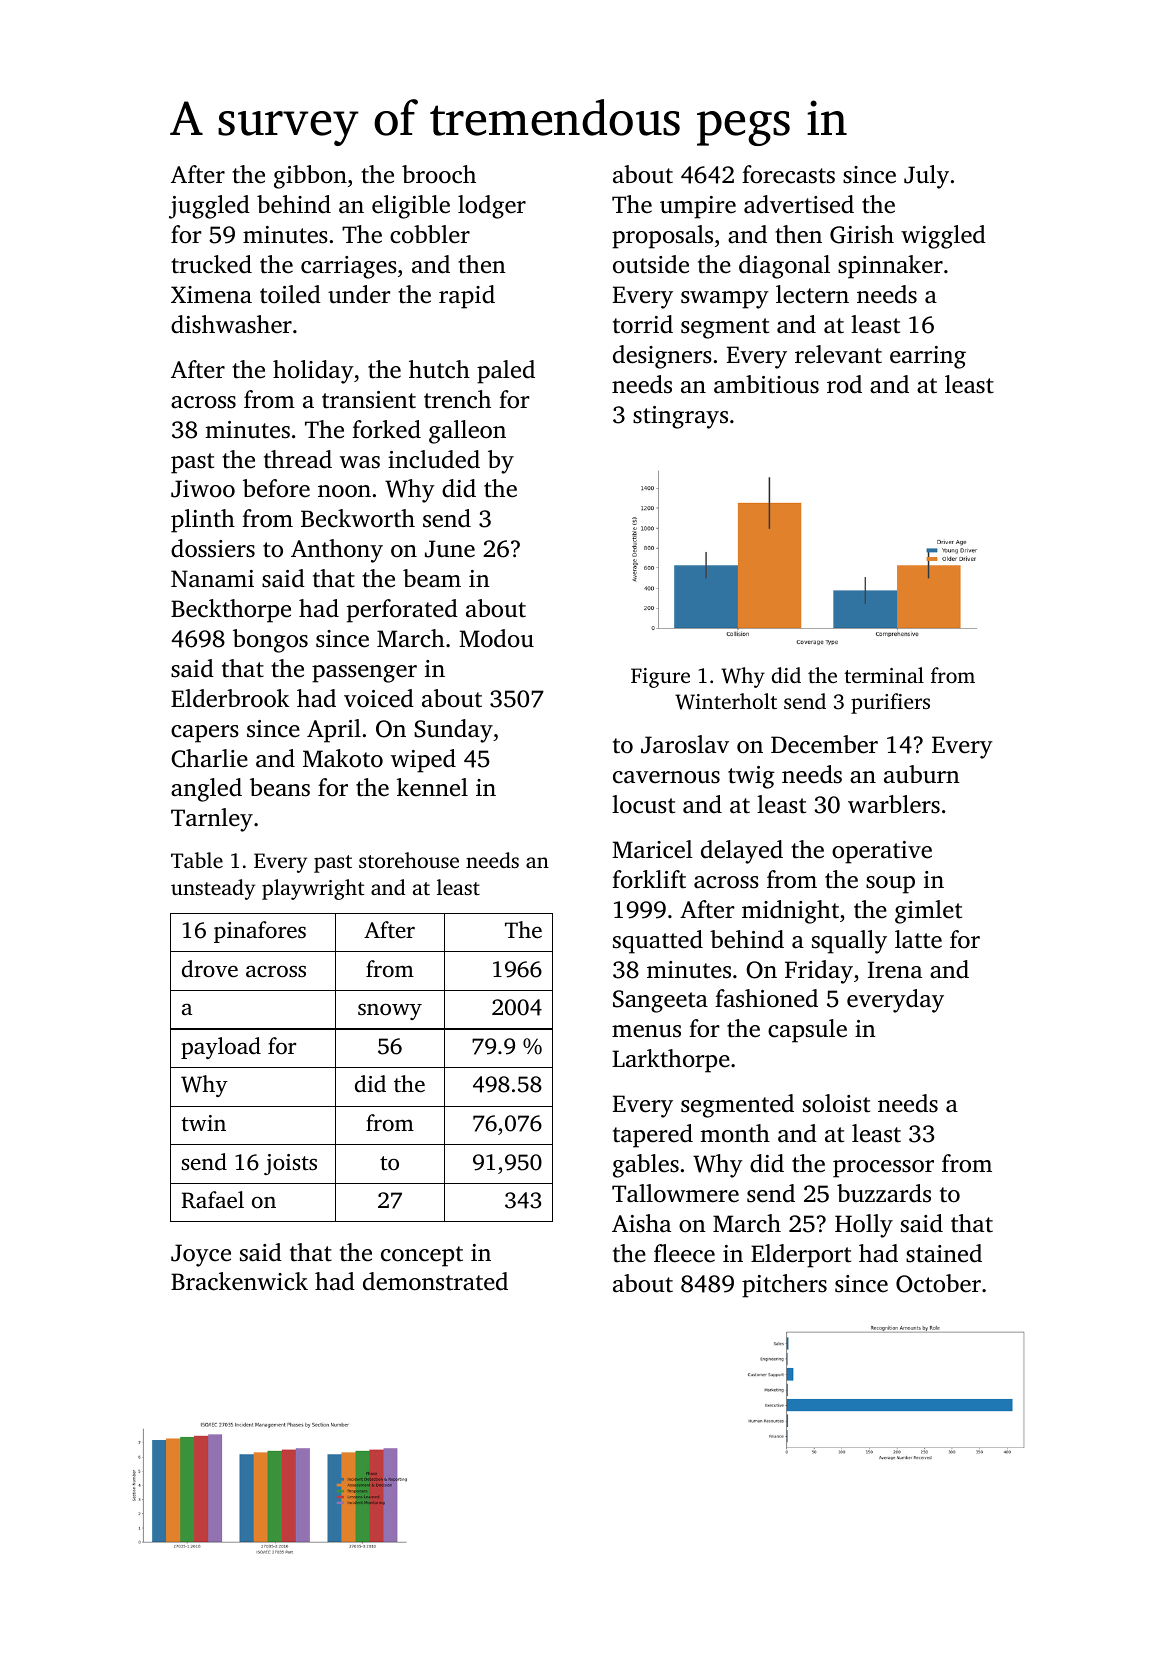  I want to click on perforated, so click(402, 611).
